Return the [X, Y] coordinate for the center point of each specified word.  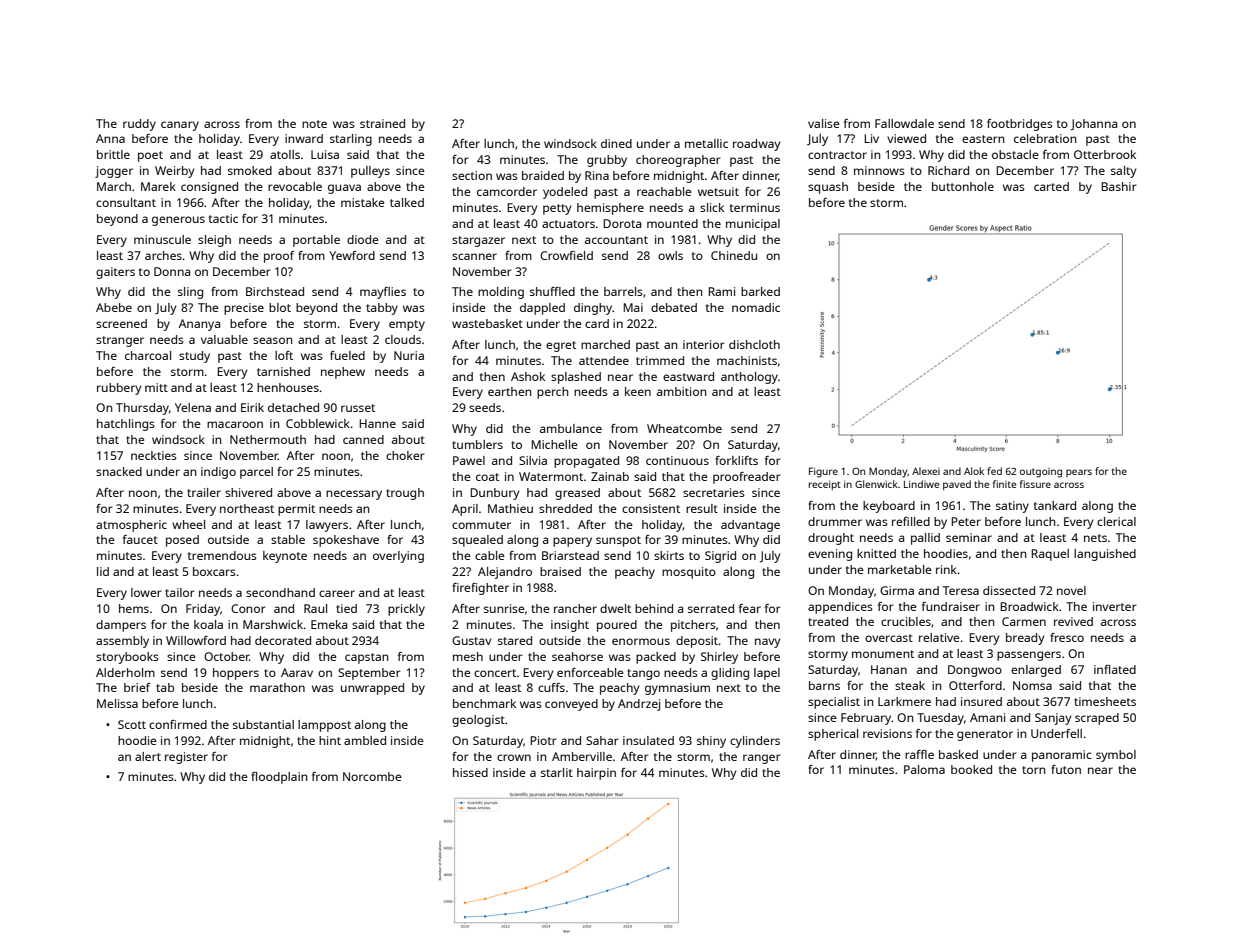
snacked [119, 471]
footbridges [1020, 125]
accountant [616, 240]
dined [616, 143]
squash [828, 188]
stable [288, 539]
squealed [477, 541]
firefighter [480, 589]
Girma [897, 590]
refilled [911, 521]
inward [304, 138]
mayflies [383, 293]
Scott [132, 724]
